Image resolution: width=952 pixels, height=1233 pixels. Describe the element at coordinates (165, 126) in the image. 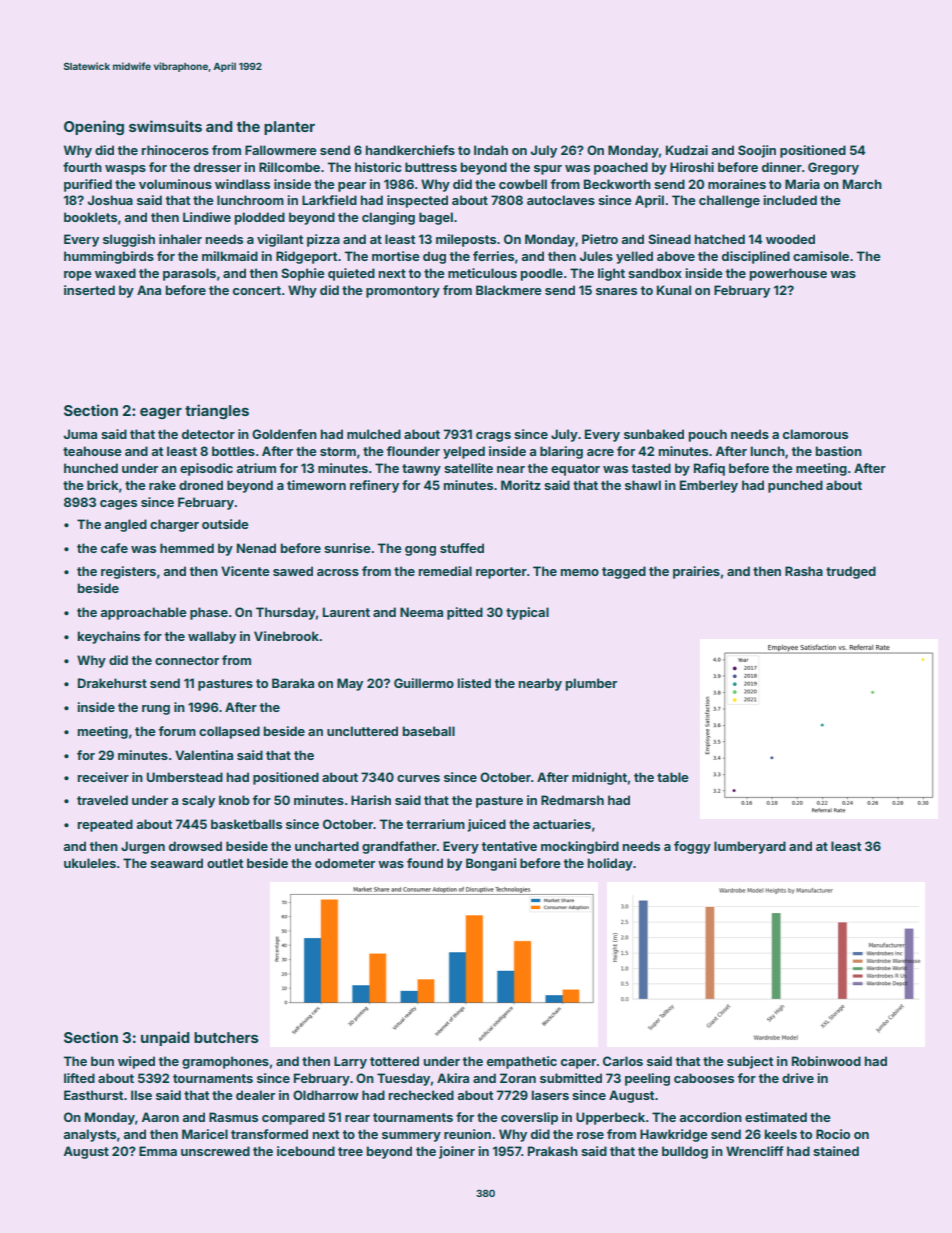

I see `swimsuits` at that location.
